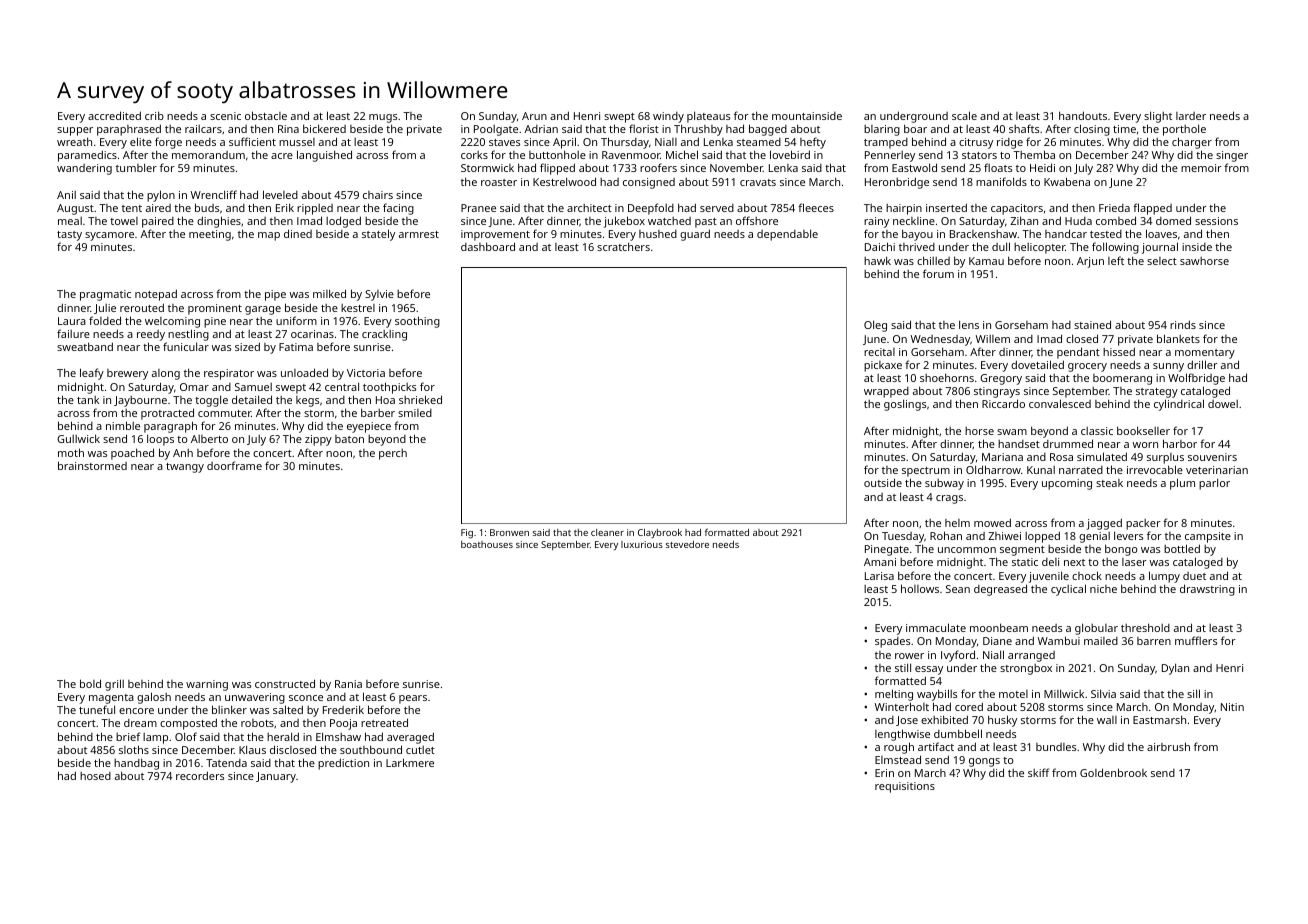 This page has height=924, width=1308. I want to click on Oleg, so click(875, 326).
